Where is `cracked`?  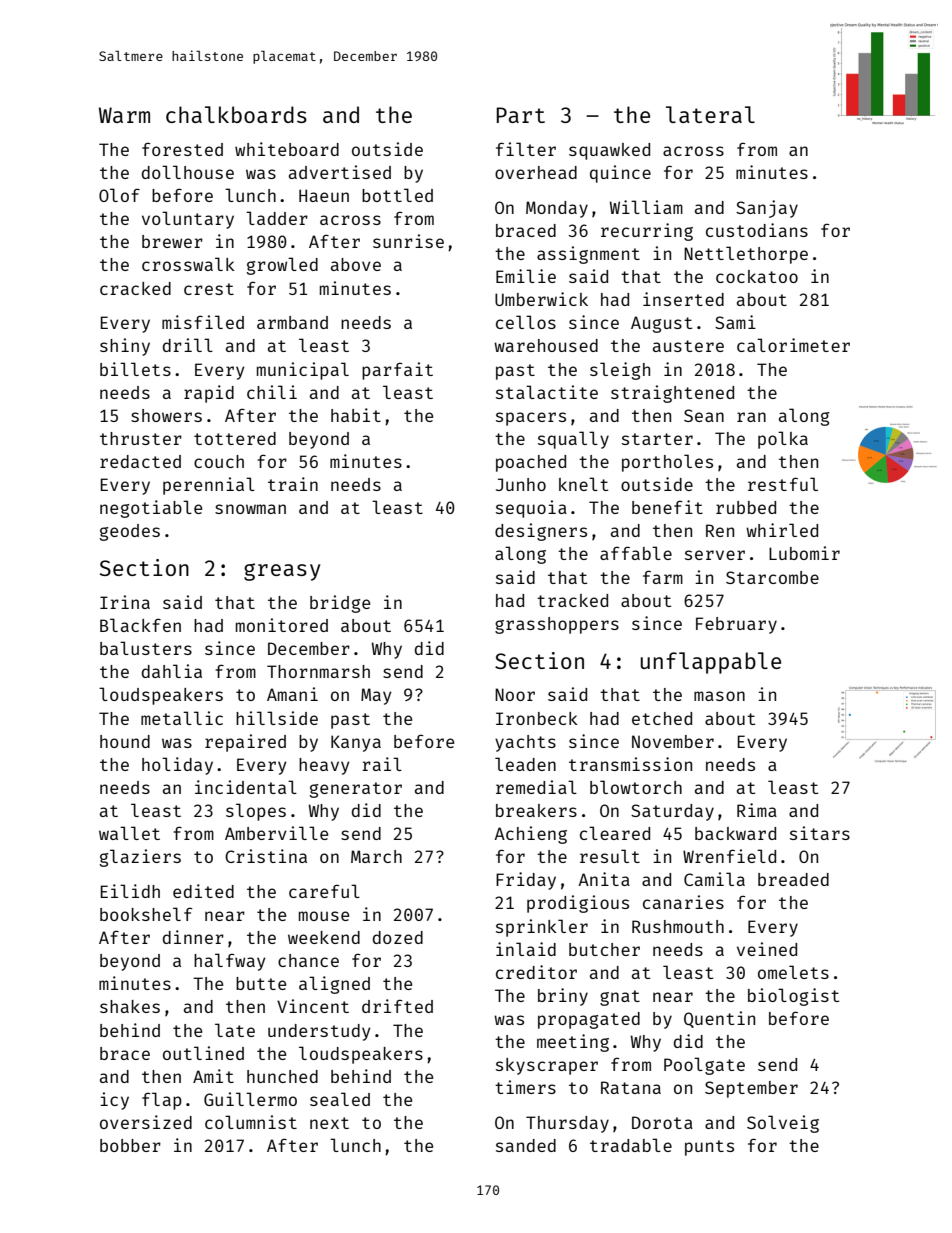
cracked is located at coordinates (135, 288).
